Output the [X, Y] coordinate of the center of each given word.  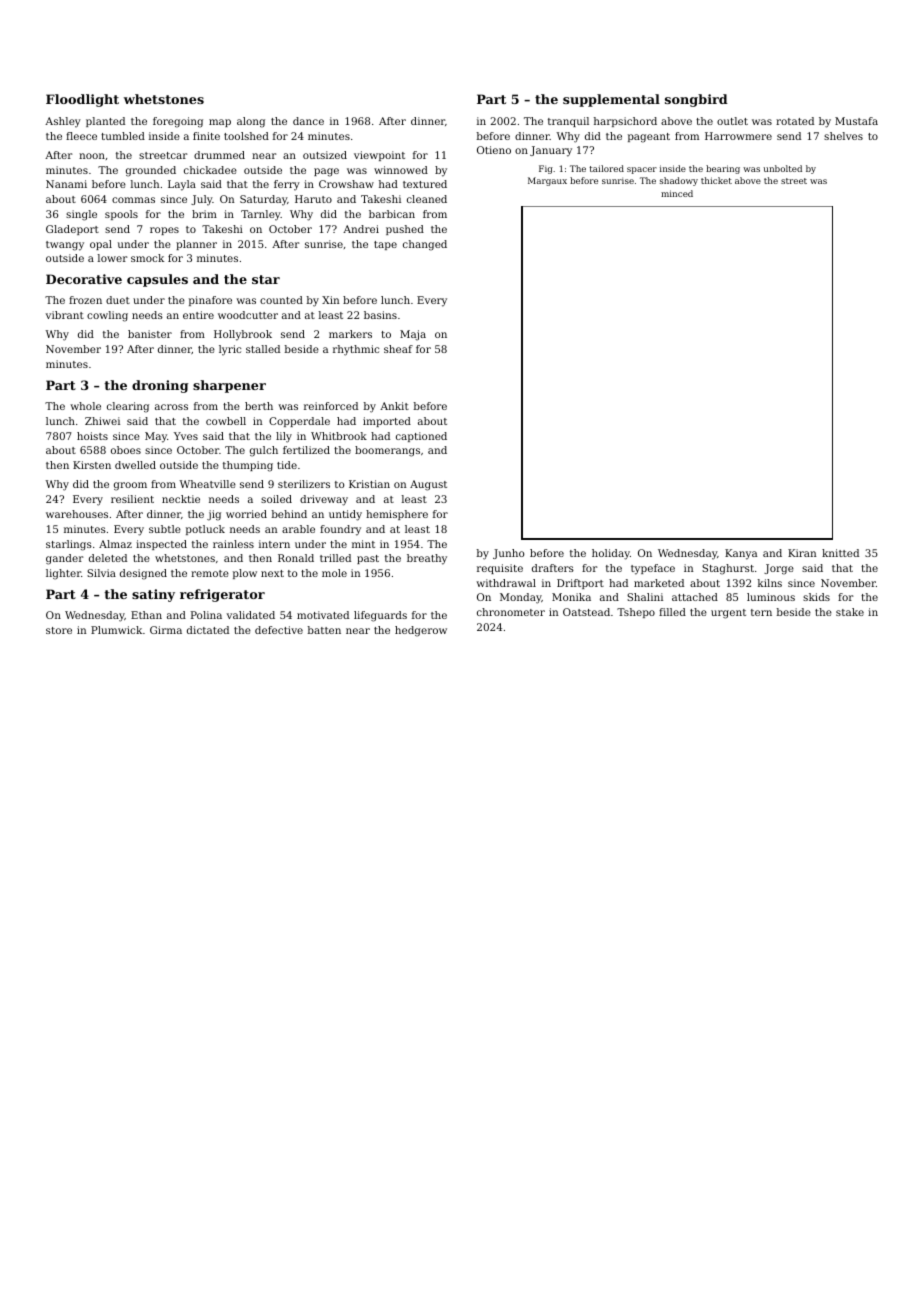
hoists [92, 436]
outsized [325, 155]
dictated [208, 630]
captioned [421, 437]
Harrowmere [738, 136]
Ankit [394, 406]
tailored [607, 168]
